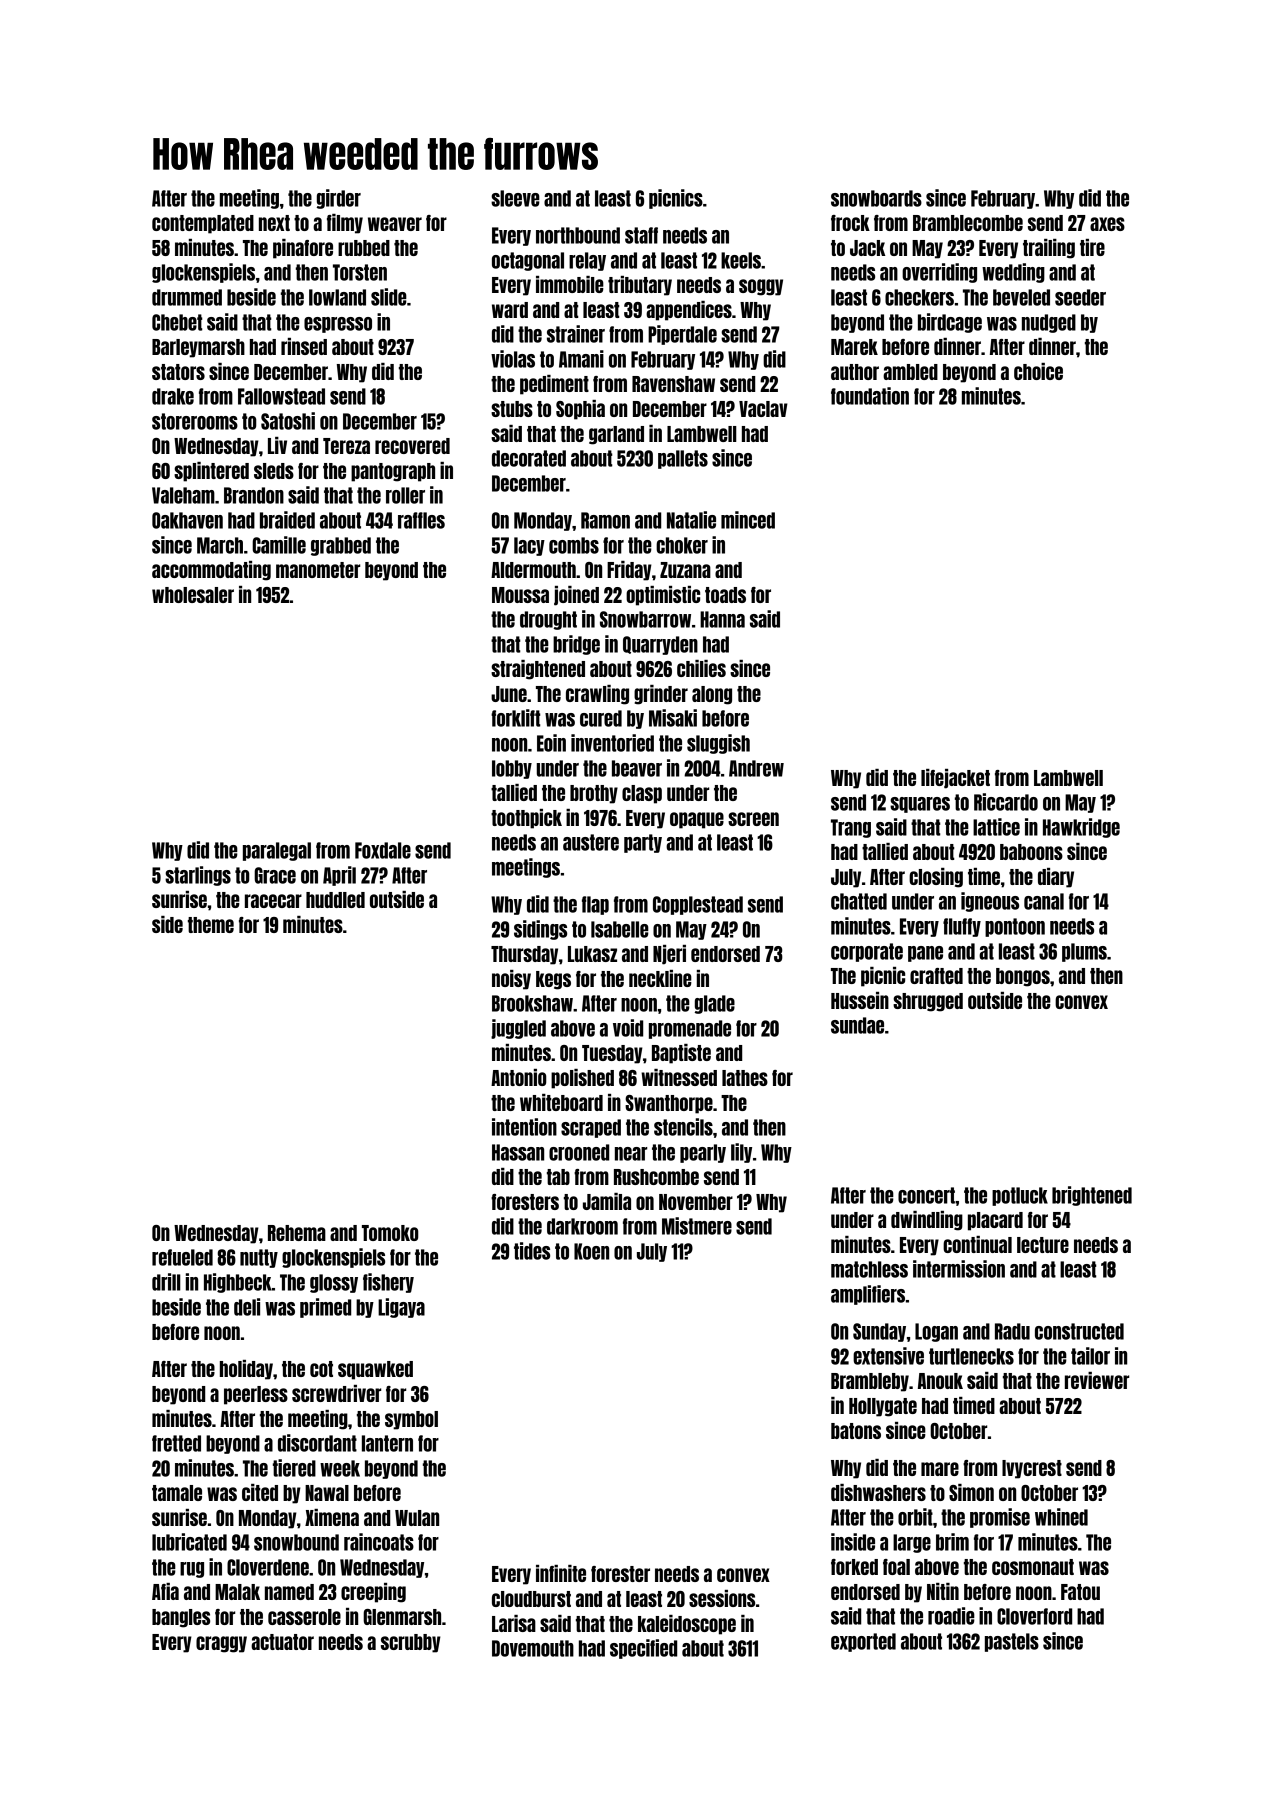 The image size is (1285, 1818). What do you see at coordinates (855, 372) in the screenshot?
I see `author` at bounding box center [855, 372].
